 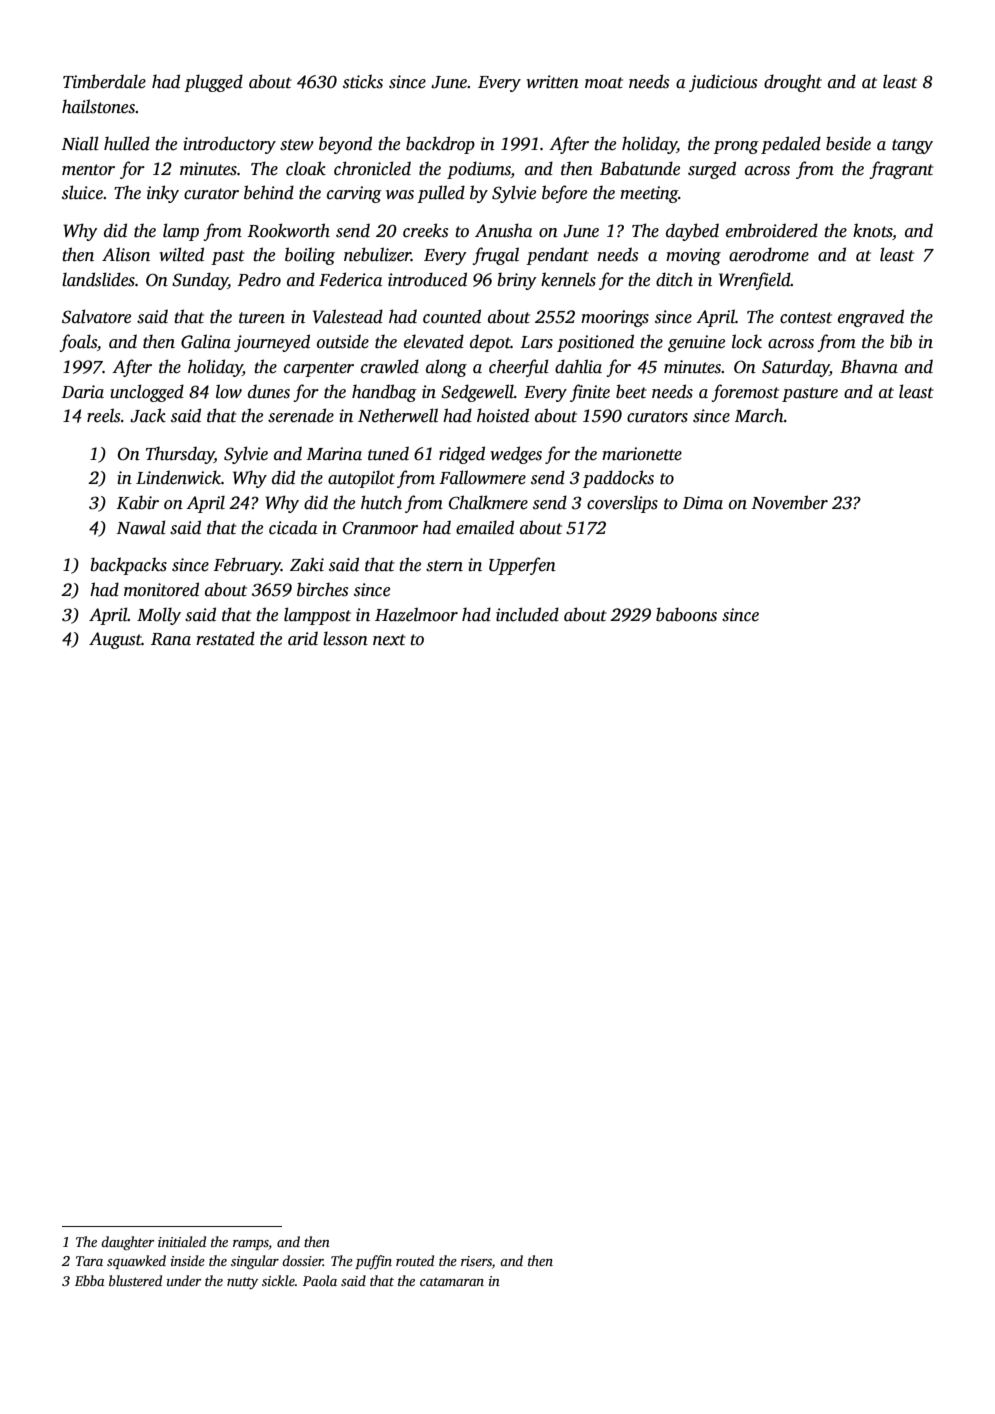 What do you see at coordinates (769, 254) in the image?
I see `aerodrome` at bounding box center [769, 254].
